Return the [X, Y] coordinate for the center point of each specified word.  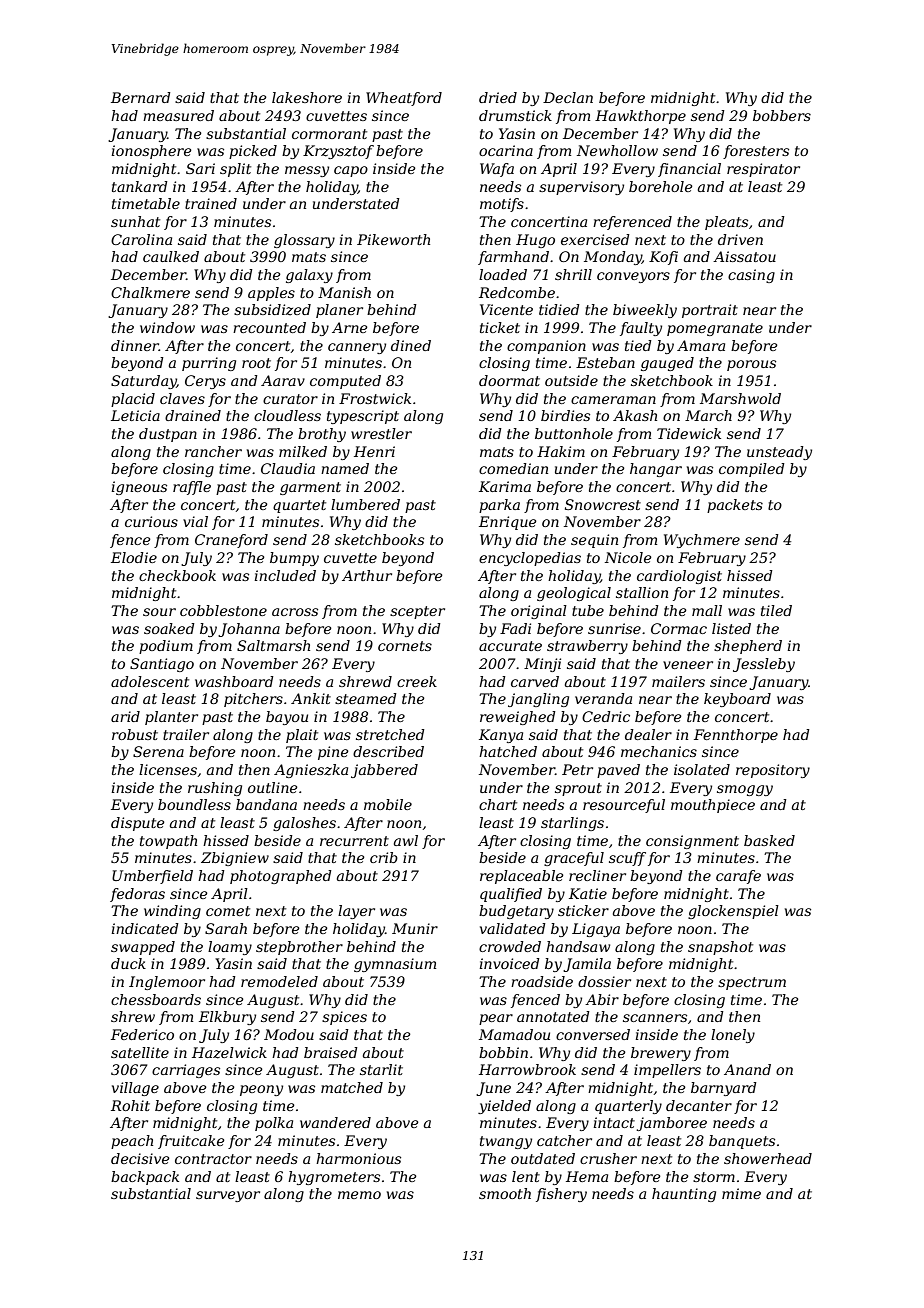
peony [261, 1090]
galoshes [304, 824]
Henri [374, 451]
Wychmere [702, 541]
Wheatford [404, 99]
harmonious [358, 1158]
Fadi [515, 628]
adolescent [150, 681]
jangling [538, 700]
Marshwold [740, 398]
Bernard [141, 97]
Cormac [679, 628]
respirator [763, 170]
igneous [139, 488]
